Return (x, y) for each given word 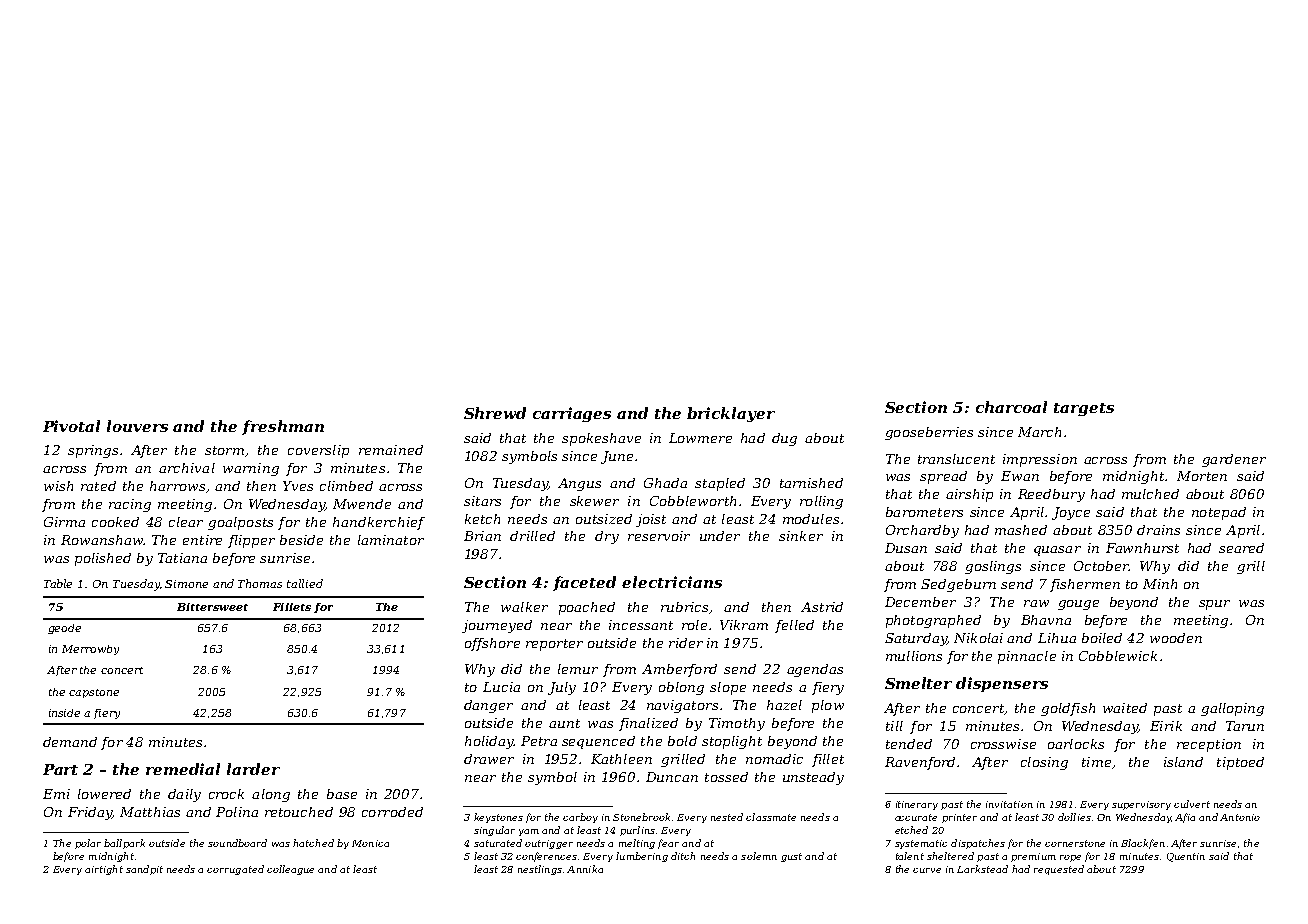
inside (64, 713)
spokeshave (601, 439)
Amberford (679, 670)
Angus (579, 484)
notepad (1219, 513)
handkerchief (379, 523)
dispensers (1002, 684)
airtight (104, 870)
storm (224, 450)
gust (791, 857)
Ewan (1020, 476)
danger (488, 706)
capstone (94, 693)
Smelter (918, 683)
